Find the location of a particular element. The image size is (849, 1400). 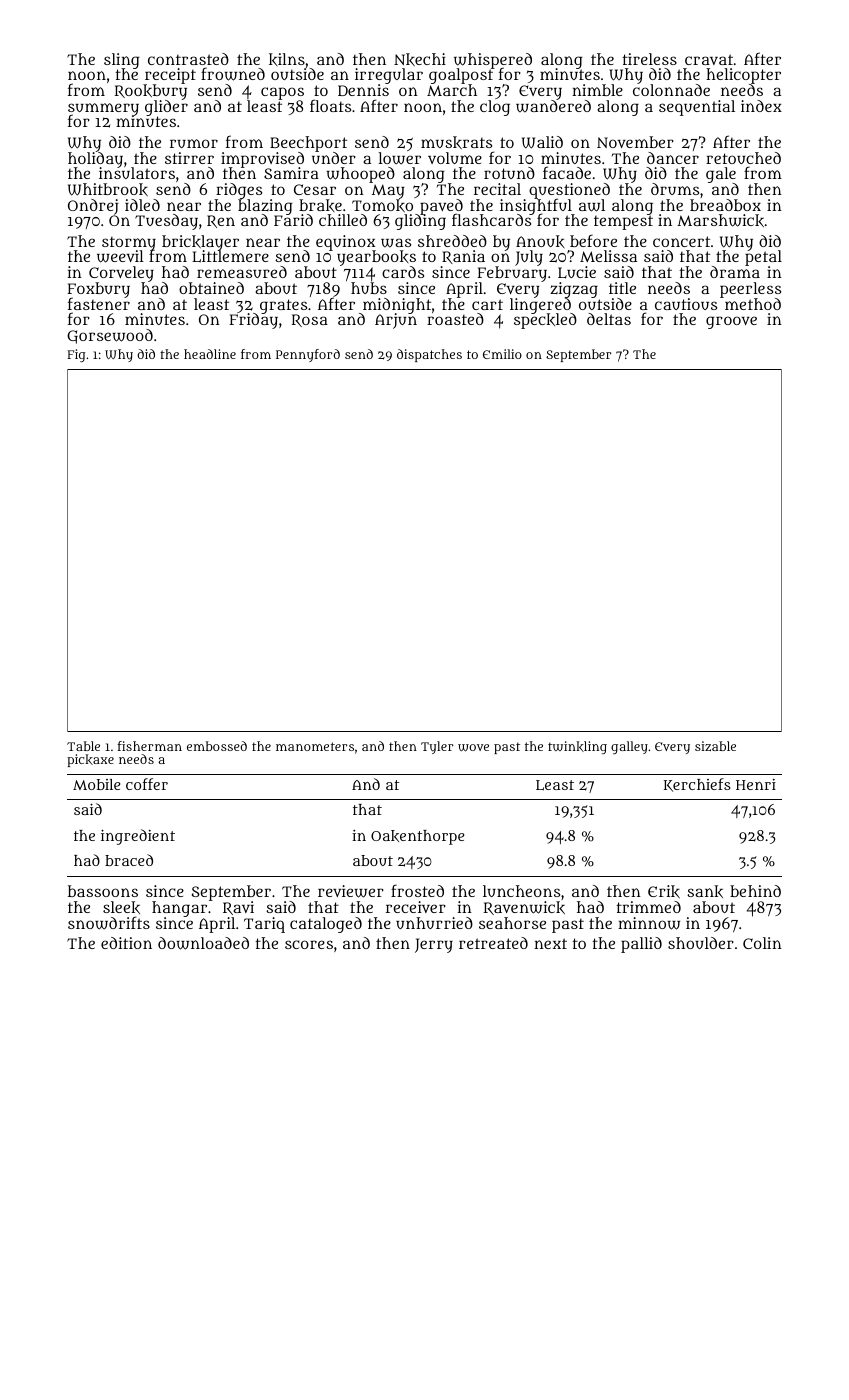

Ondrej is located at coordinates (93, 207).
